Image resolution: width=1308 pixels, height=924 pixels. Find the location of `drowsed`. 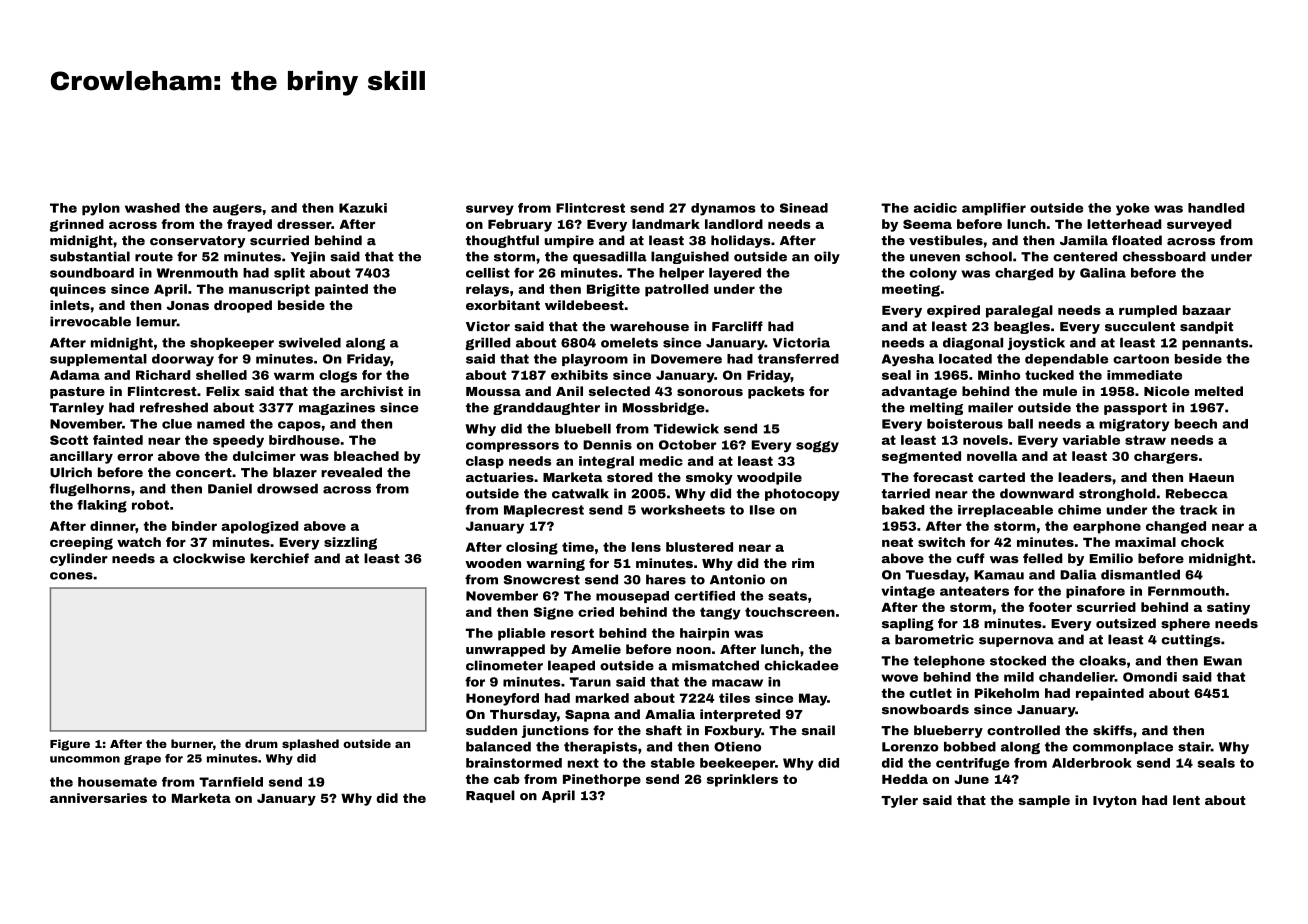

drowsed is located at coordinates (287, 489).
